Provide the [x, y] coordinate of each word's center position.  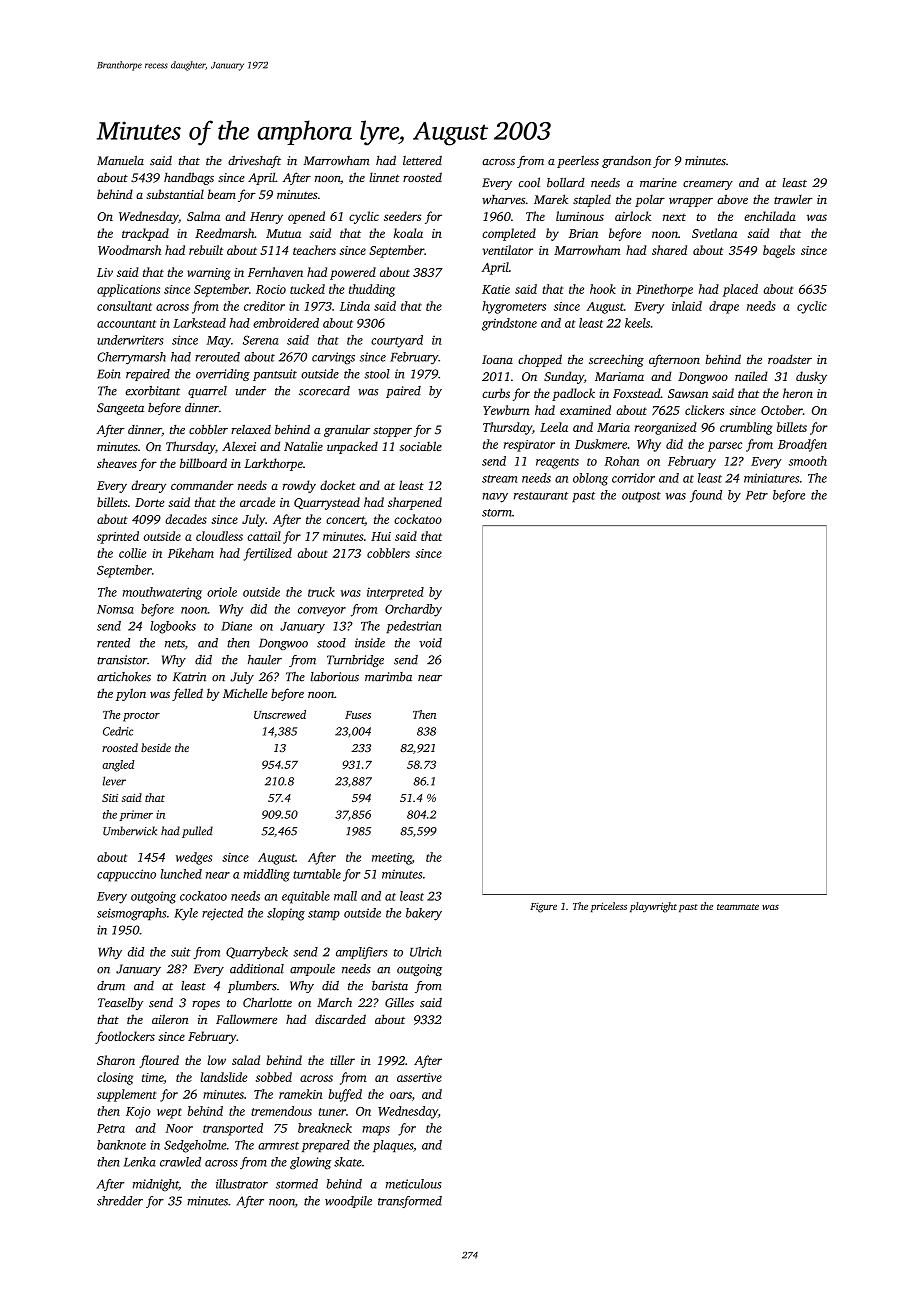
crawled [180, 1162]
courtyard [397, 341]
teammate [738, 907]
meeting [392, 859]
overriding [223, 375]
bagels [779, 251]
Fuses [358, 715]
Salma [203, 216]
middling [266, 875]
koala [408, 233]
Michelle [245, 693]
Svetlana [714, 233]
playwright [653, 907]
